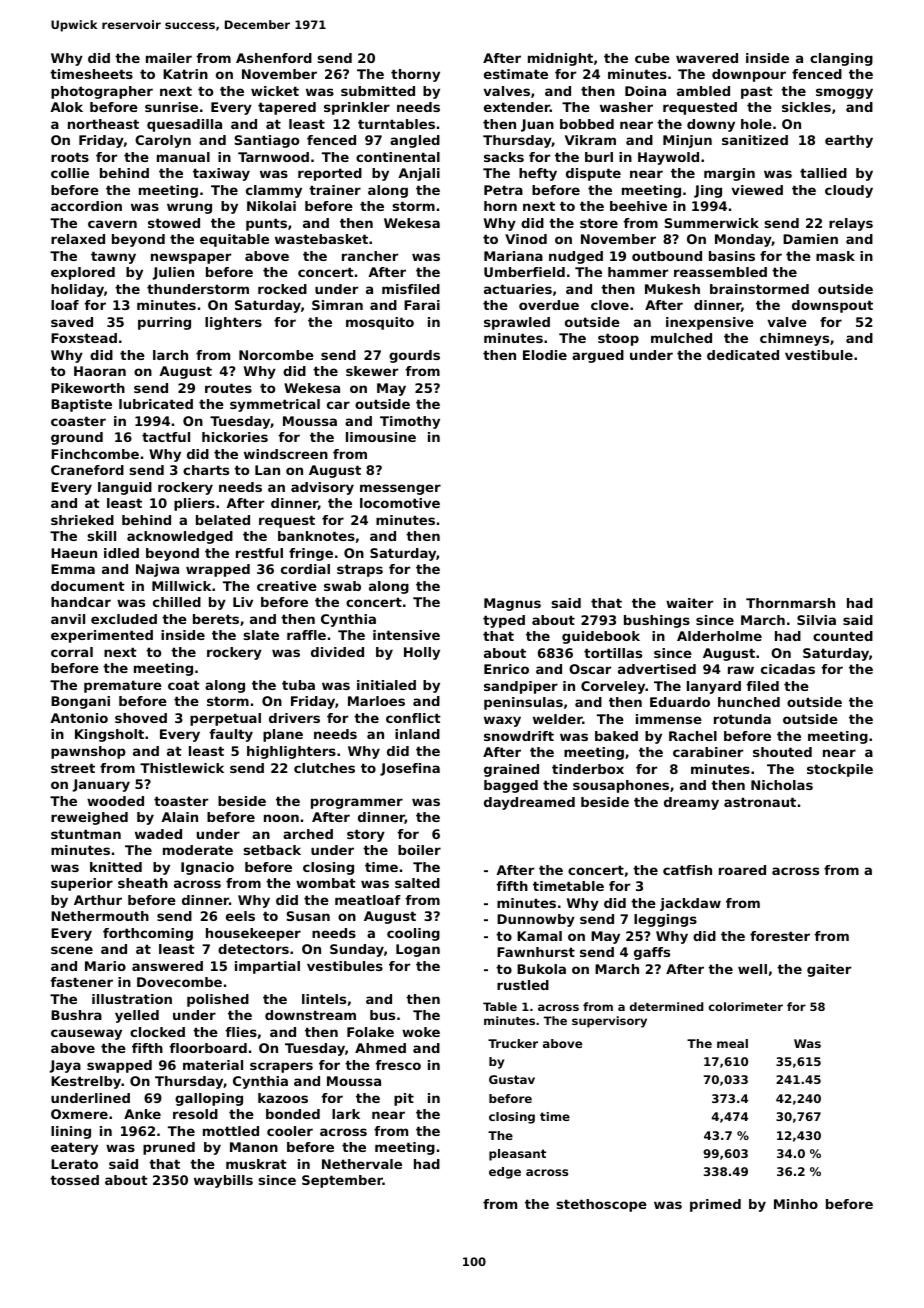 This document has height=1308, width=924. What do you see at coordinates (324, 999) in the document?
I see `lintels` at bounding box center [324, 999].
